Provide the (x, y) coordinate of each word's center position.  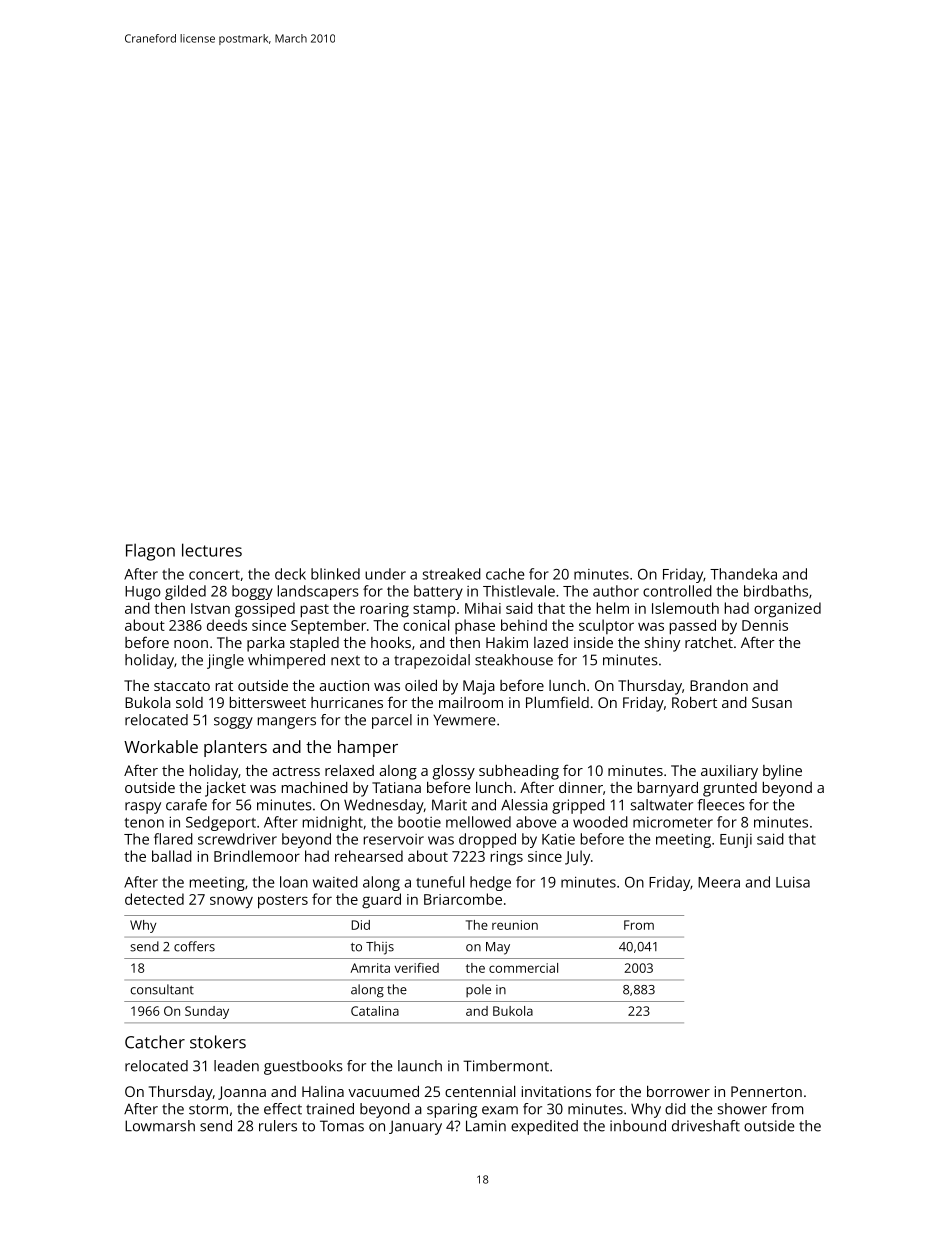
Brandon (719, 685)
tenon (144, 823)
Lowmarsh (160, 1126)
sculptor (606, 626)
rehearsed (369, 856)
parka (266, 644)
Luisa (793, 882)
